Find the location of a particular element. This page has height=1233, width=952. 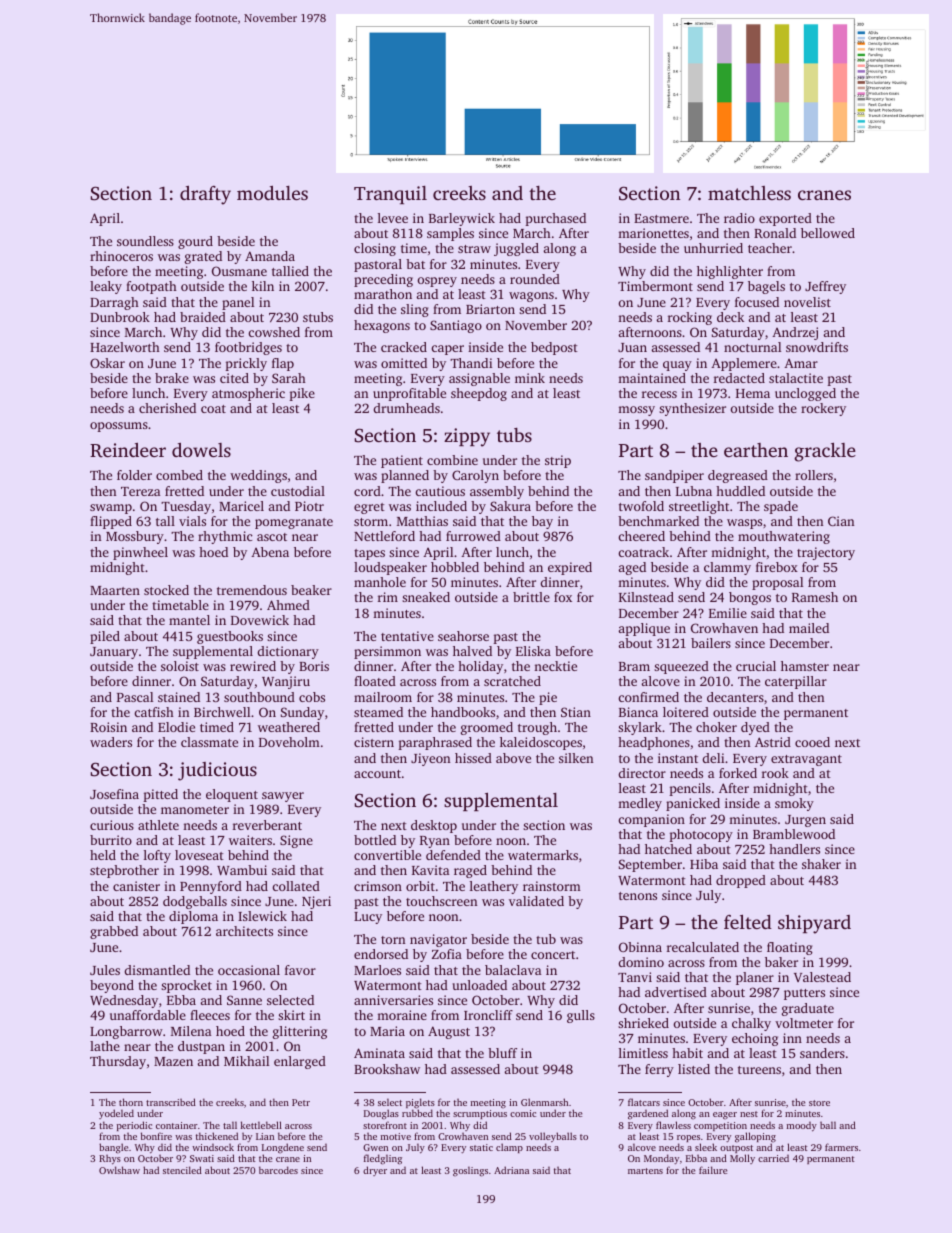

matchless is located at coordinates (749, 193).
